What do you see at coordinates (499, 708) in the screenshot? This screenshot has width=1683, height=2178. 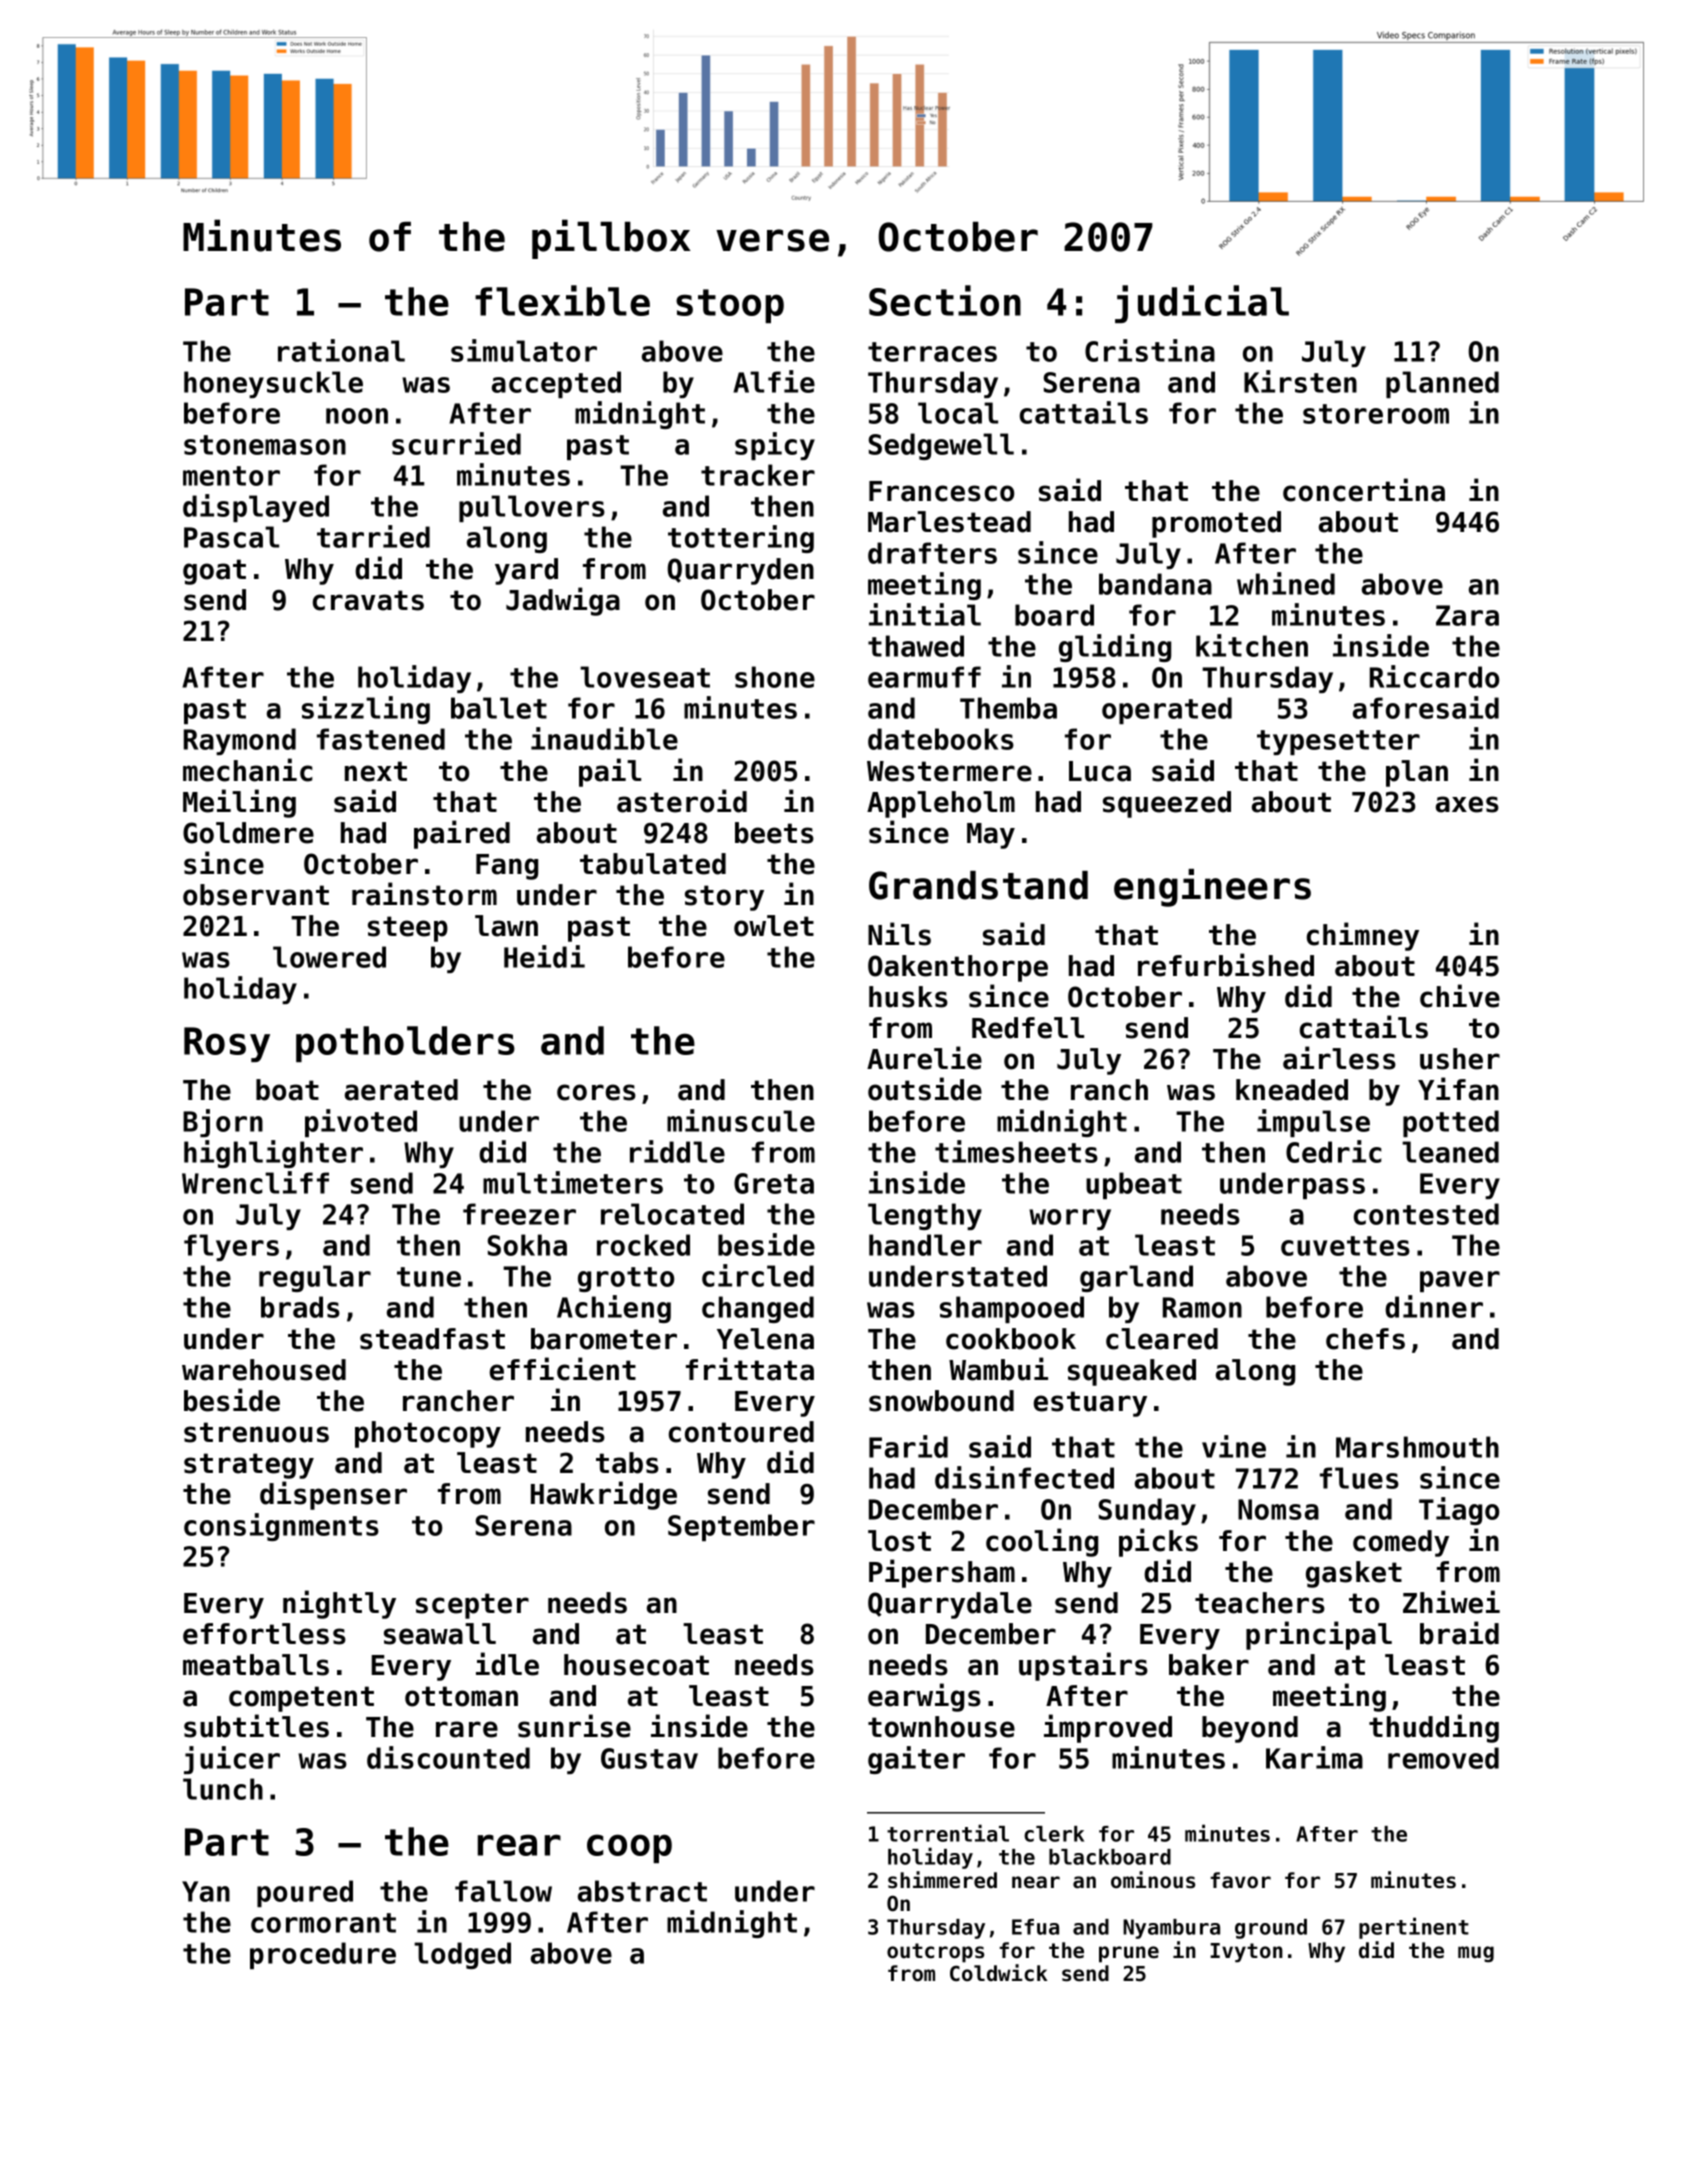 I see `ballet` at bounding box center [499, 708].
